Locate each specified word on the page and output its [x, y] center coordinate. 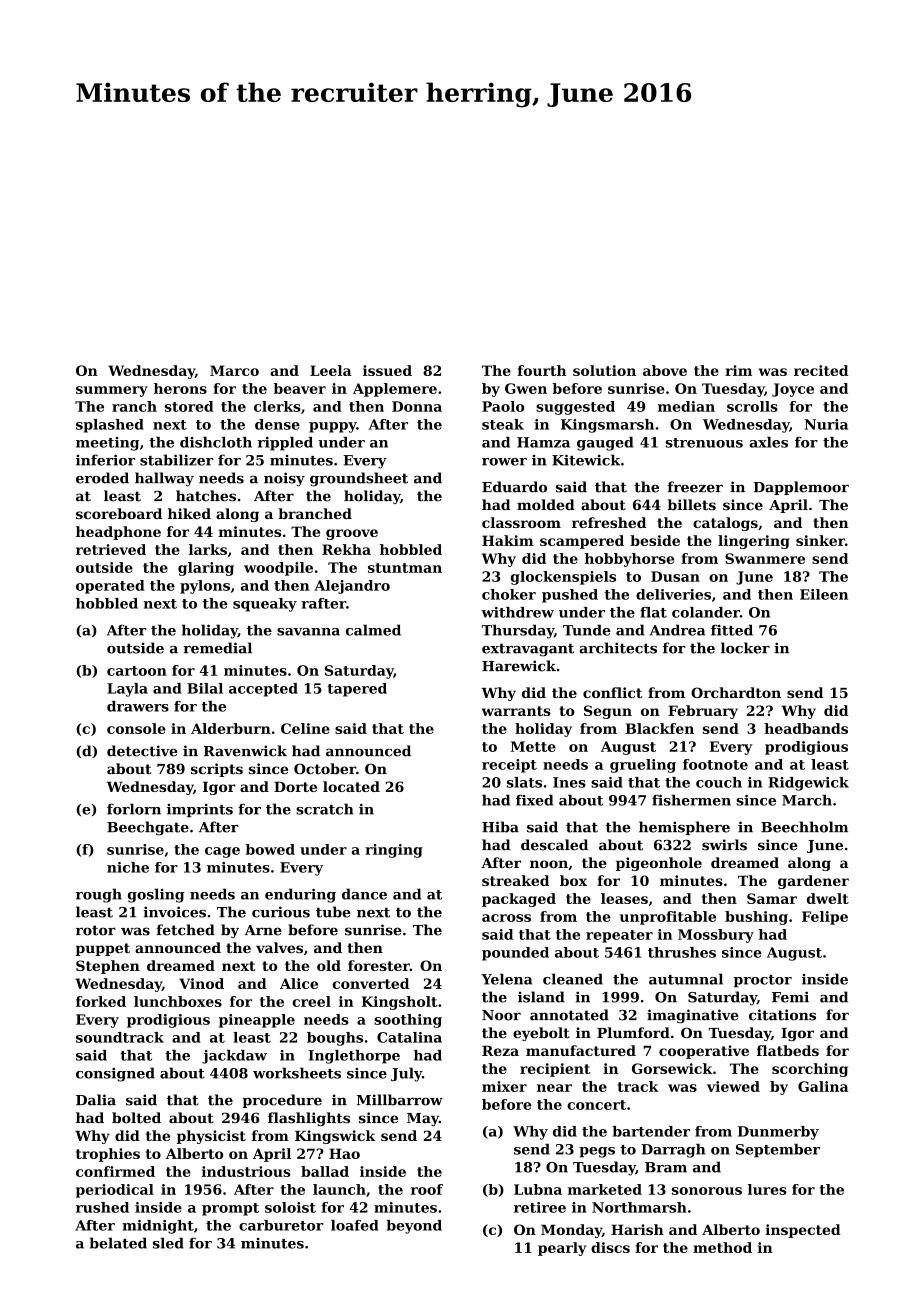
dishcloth [216, 442]
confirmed [115, 1171]
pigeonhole [659, 864]
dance [364, 894]
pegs [597, 1152]
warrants [516, 711]
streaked [515, 880]
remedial [217, 648]
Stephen [108, 967]
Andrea [677, 630]
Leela [331, 370]
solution [604, 370]
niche [128, 867]
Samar [772, 898]
